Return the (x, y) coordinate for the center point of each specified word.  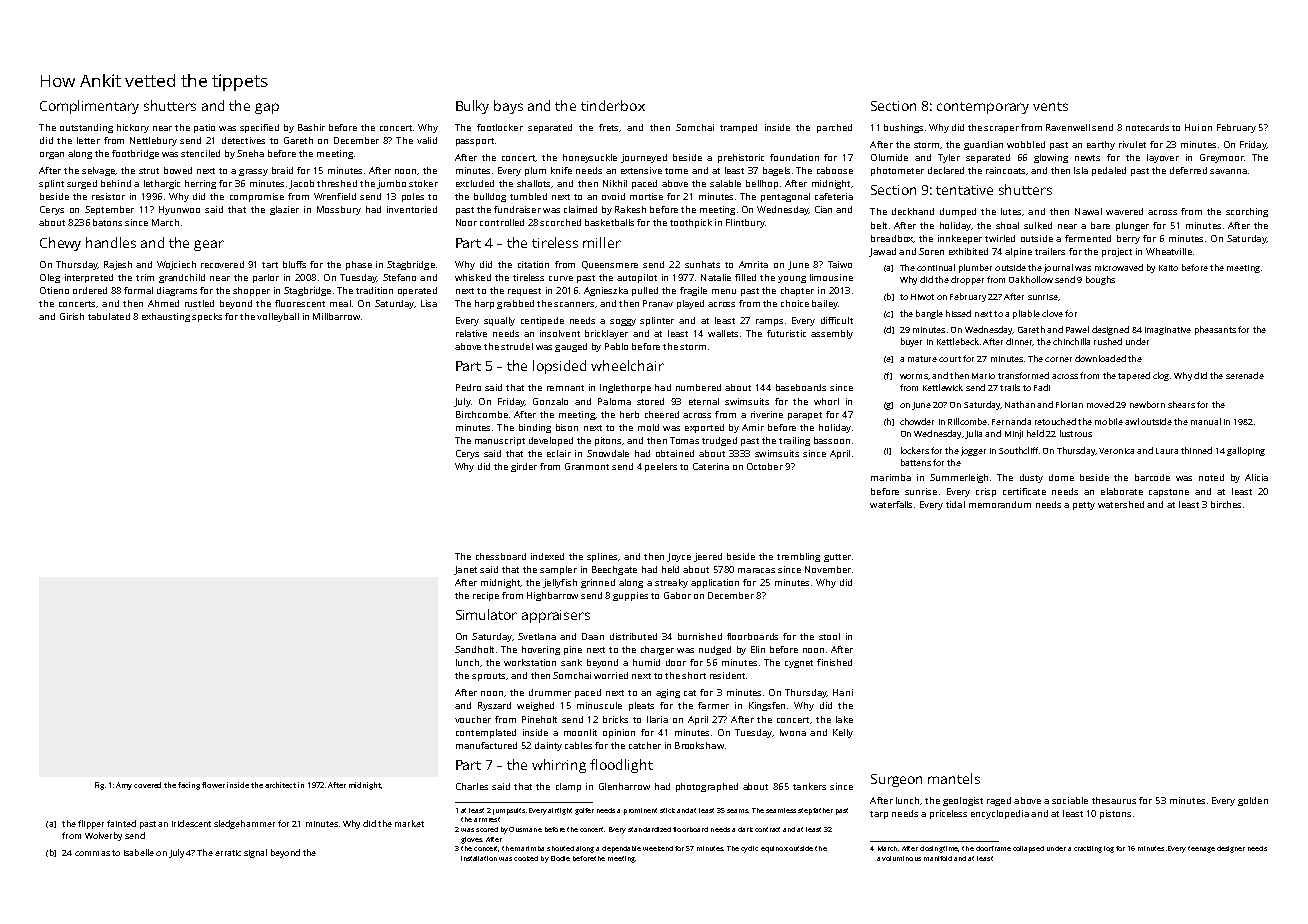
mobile (1109, 421)
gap (267, 108)
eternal (704, 401)
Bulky (472, 107)
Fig (99, 786)
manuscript (500, 441)
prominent (640, 811)
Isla (1081, 170)
